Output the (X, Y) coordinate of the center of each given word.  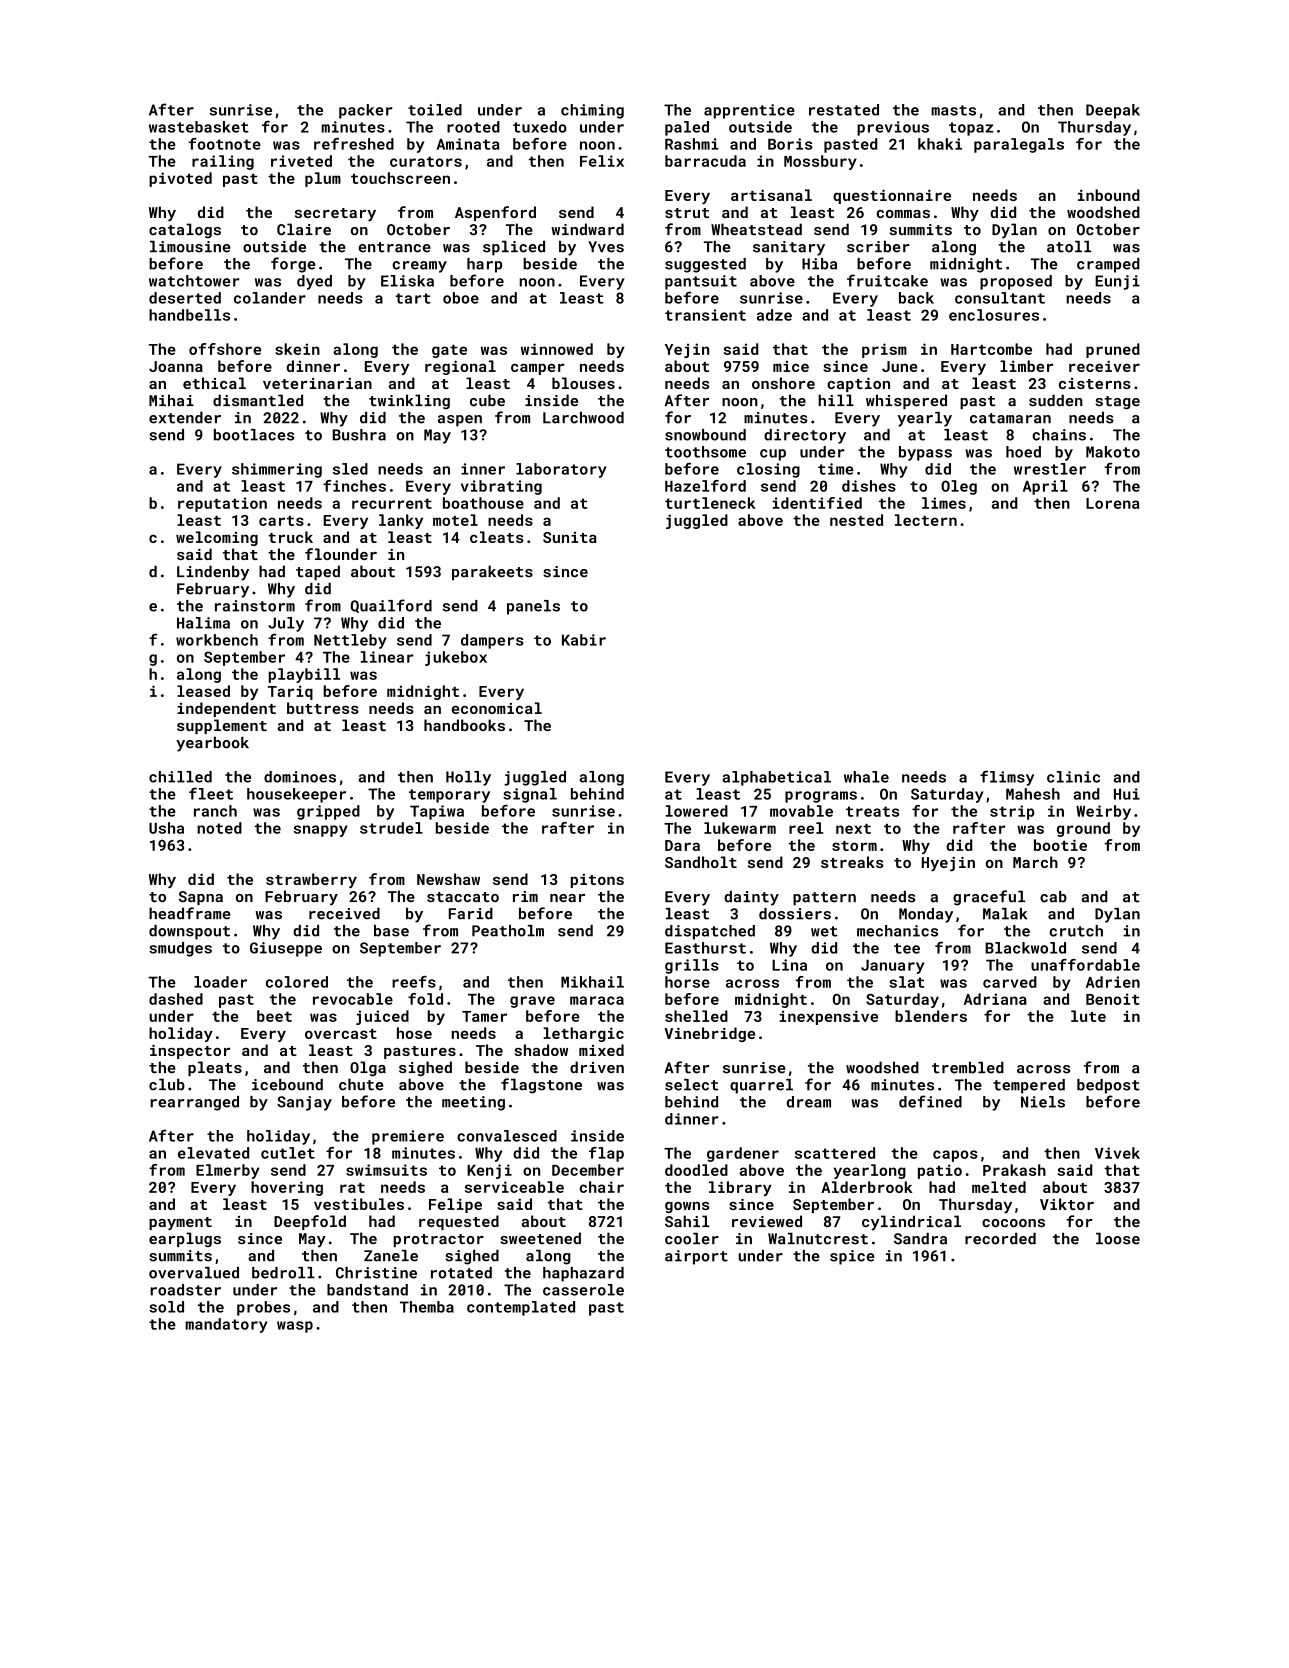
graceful (989, 898)
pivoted (180, 179)
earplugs (185, 1239)
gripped (328, 812)
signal (530, 795)
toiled (435, 110)
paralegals (1019, 145)
